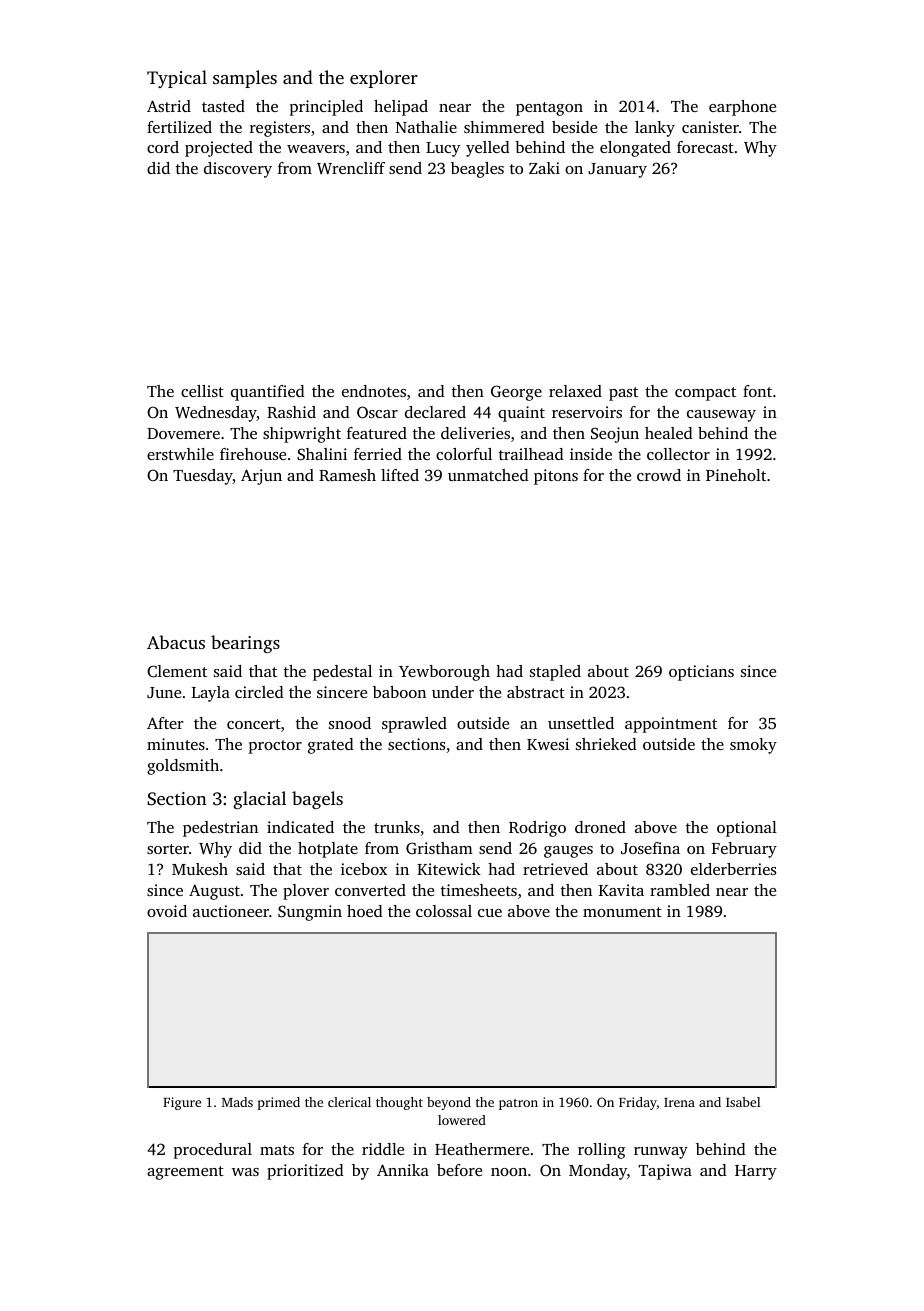 The image size is (924, 1311). What do you see at coordinates (490, 913) in the document?
I see `cue` at bounding box center [490, 913].
